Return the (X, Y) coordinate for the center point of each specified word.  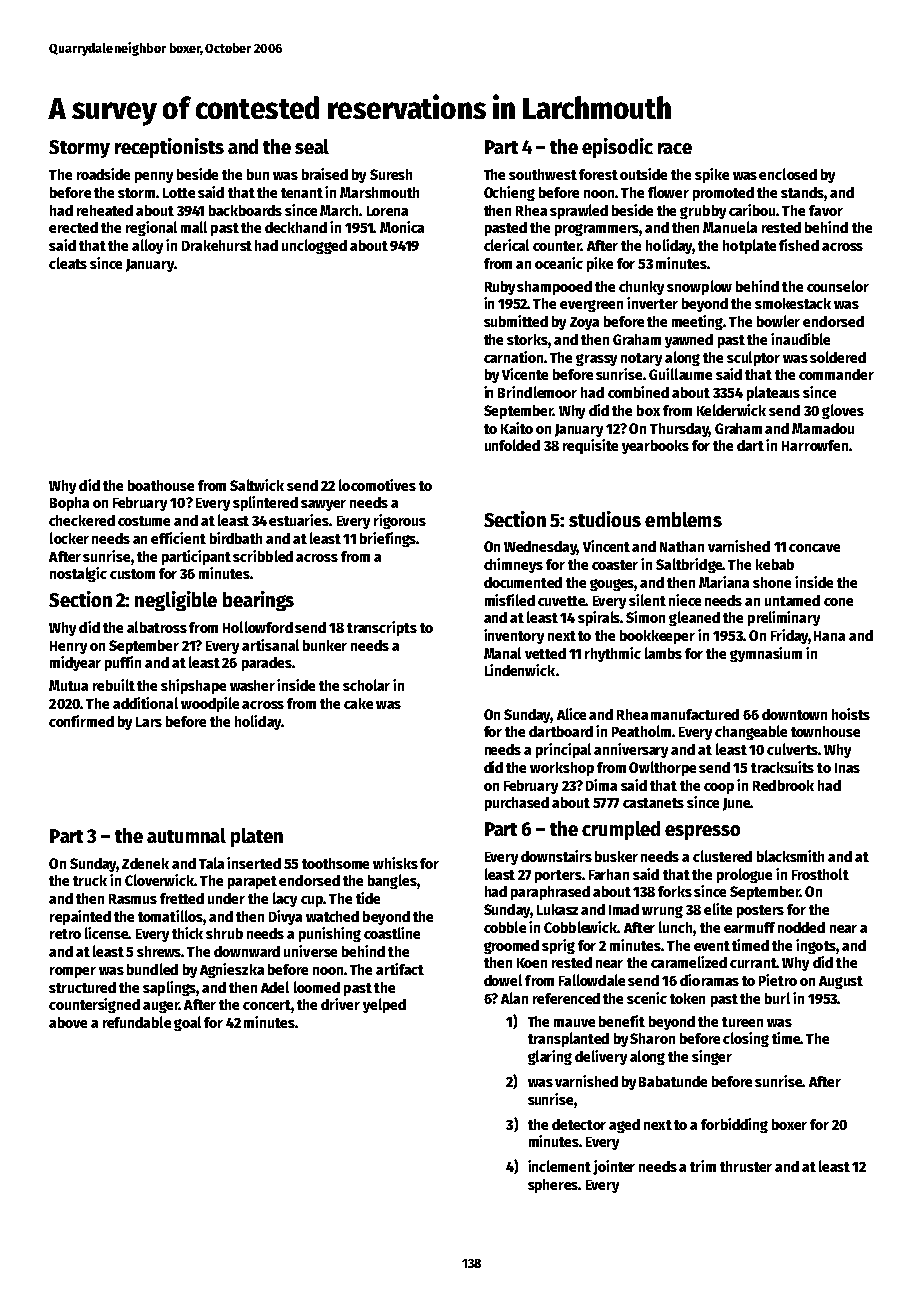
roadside (103, 174)
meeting (698, 322)
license (107, 933)
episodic (617, 148)
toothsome (335, 863)
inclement (559, 1166)
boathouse (161, 485)
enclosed (788, 174)
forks (675, 891)
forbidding (734, 1125)
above (68, 1022)
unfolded (512, 445)
